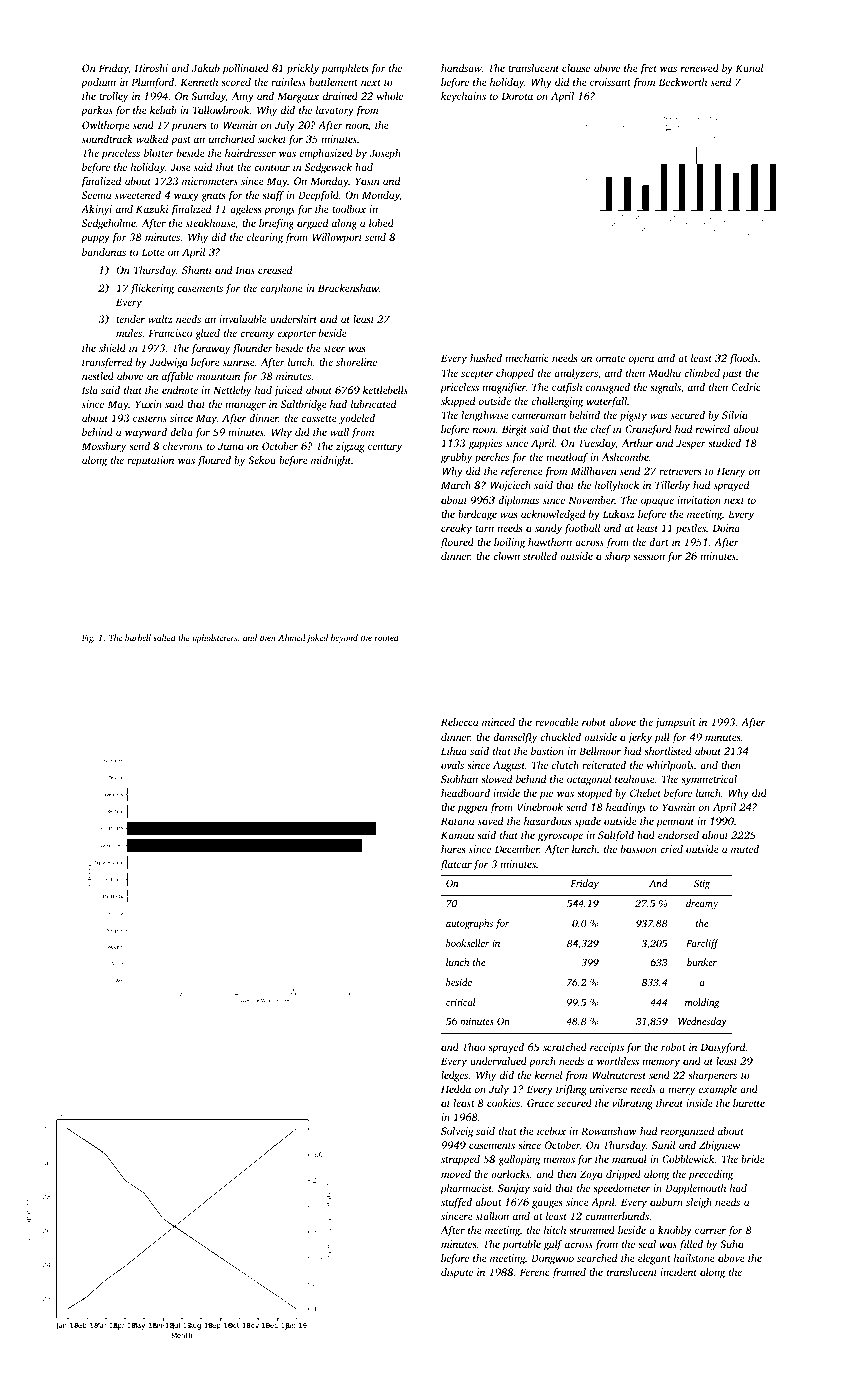 Image resolution: width=849 pixels, height=1400 pixels. What do you see at coordinates (454, 1076) in the document?
I see `ledges` at bounding box center [454, 1076].
